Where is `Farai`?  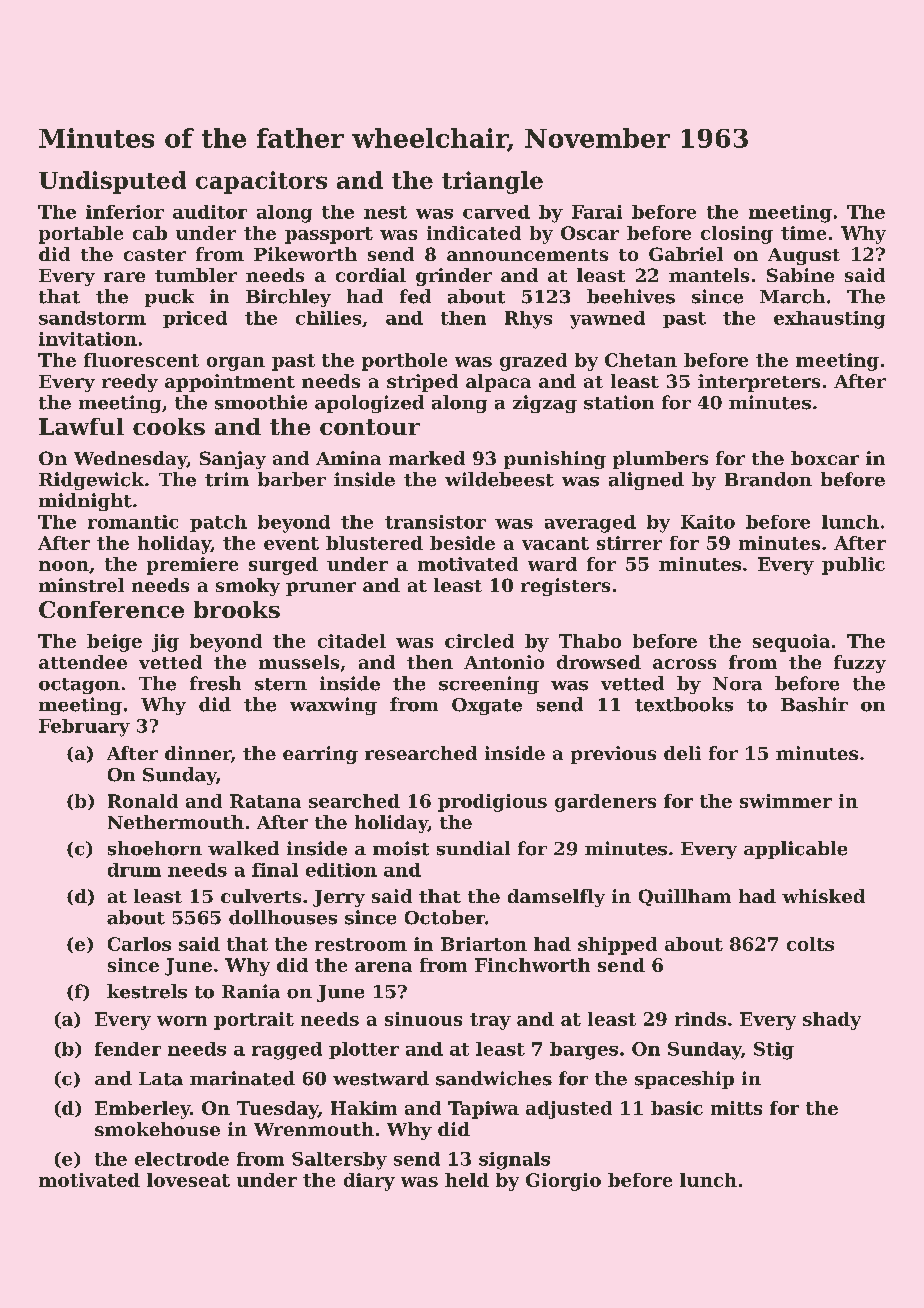 Farai is located at coordinates (597, 212).
